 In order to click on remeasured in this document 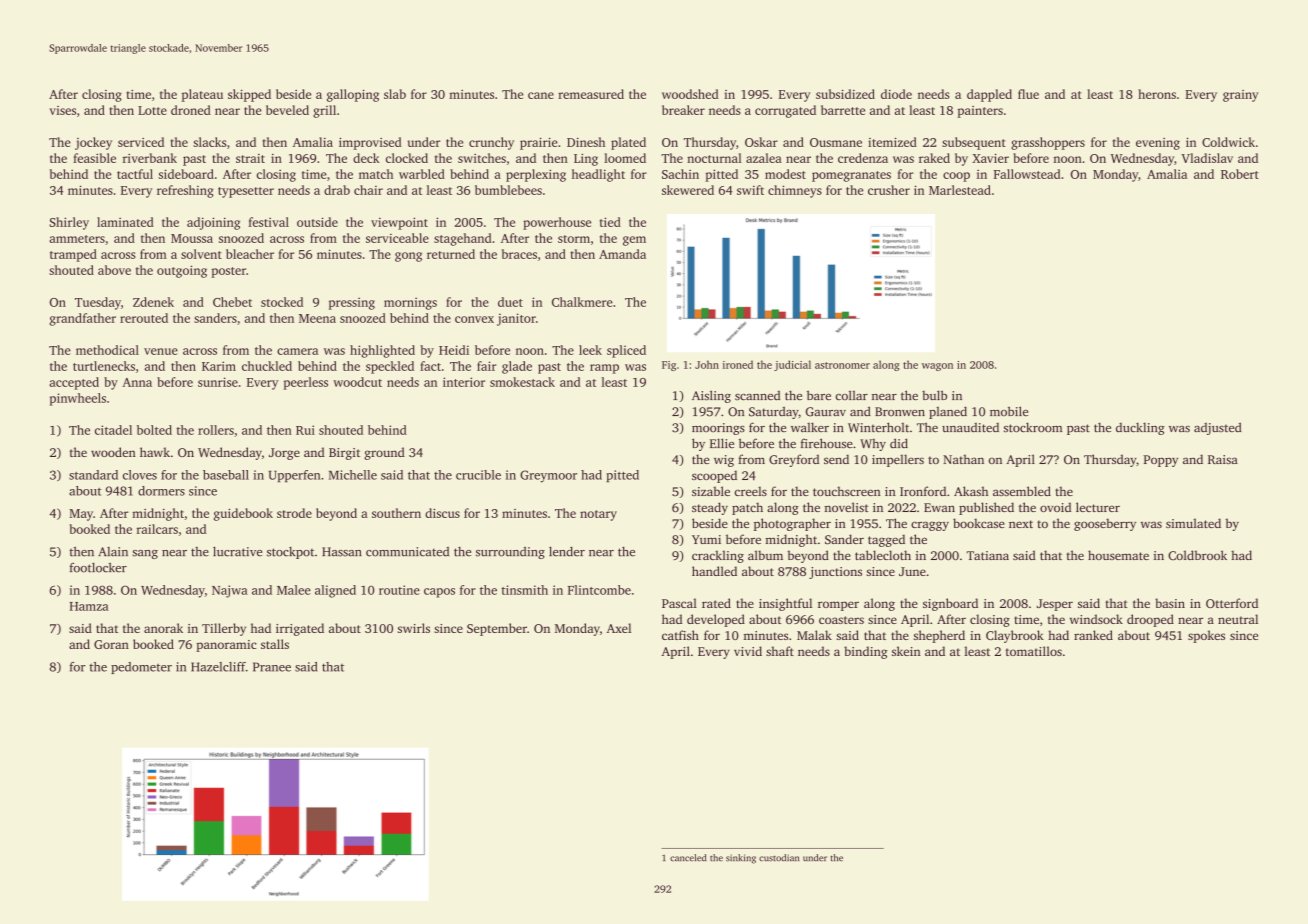, I will do `click(591, 94)`.
